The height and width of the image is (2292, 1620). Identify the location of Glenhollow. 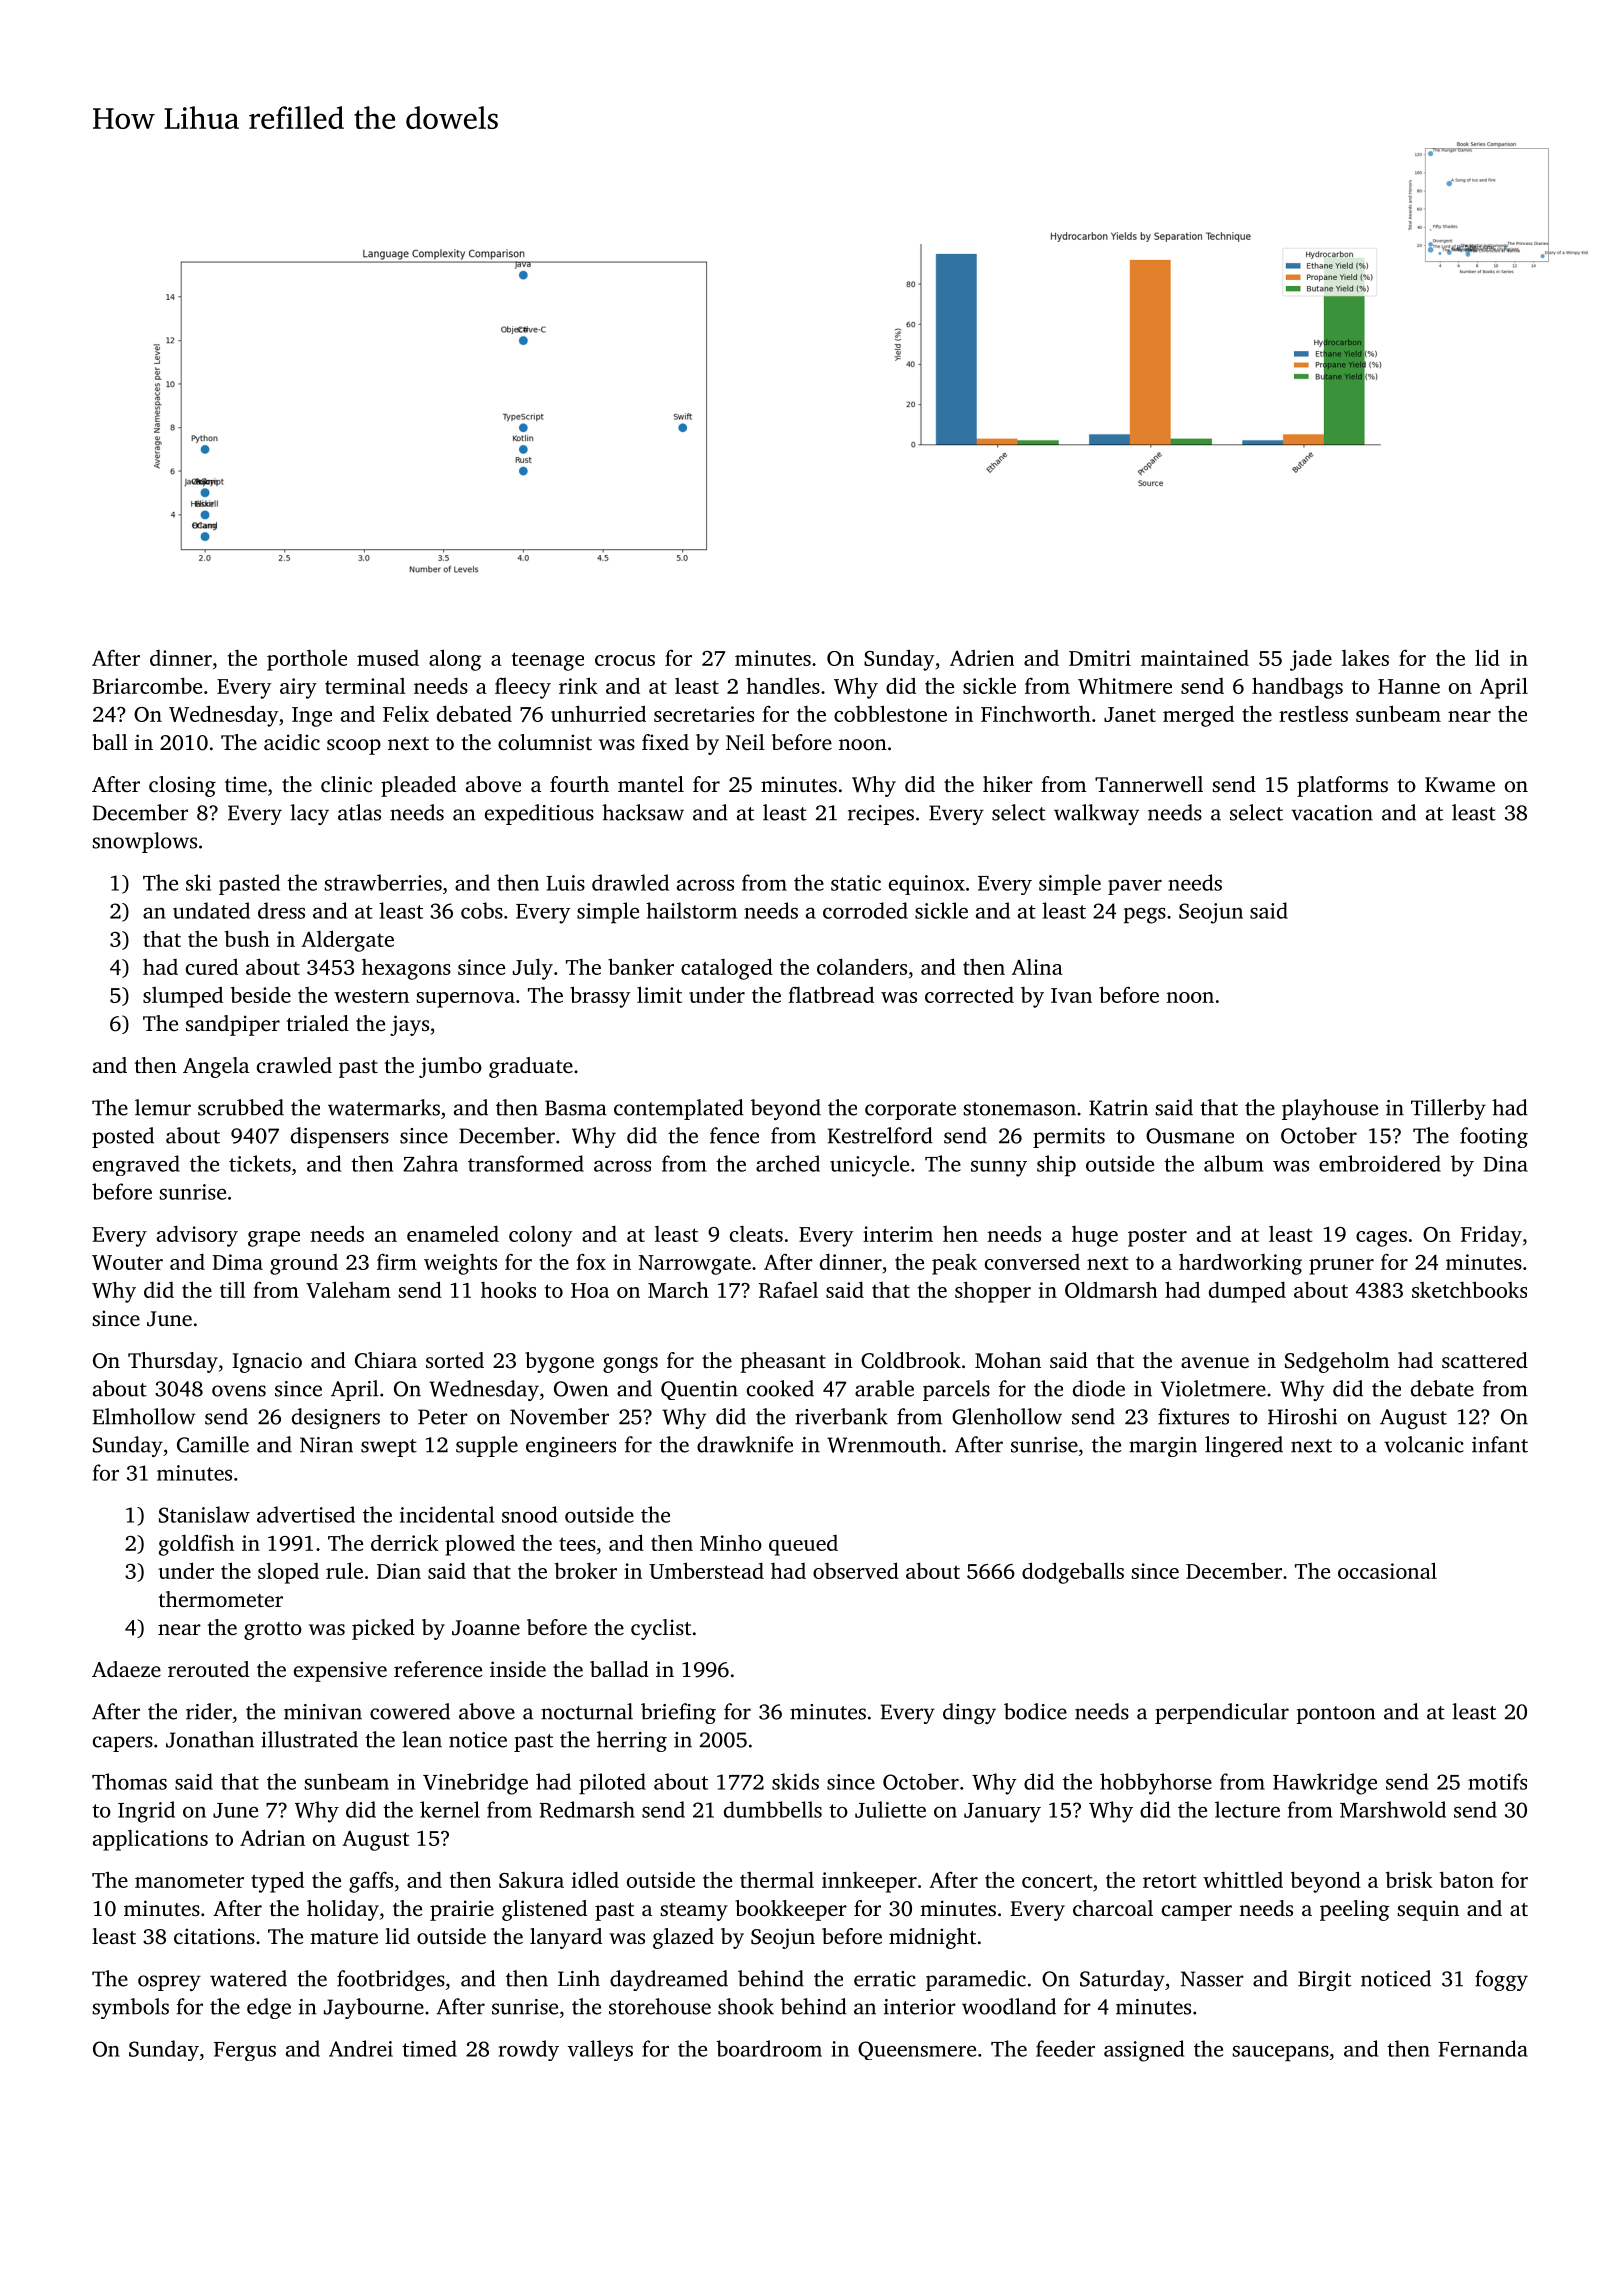
(1007, 1416).
